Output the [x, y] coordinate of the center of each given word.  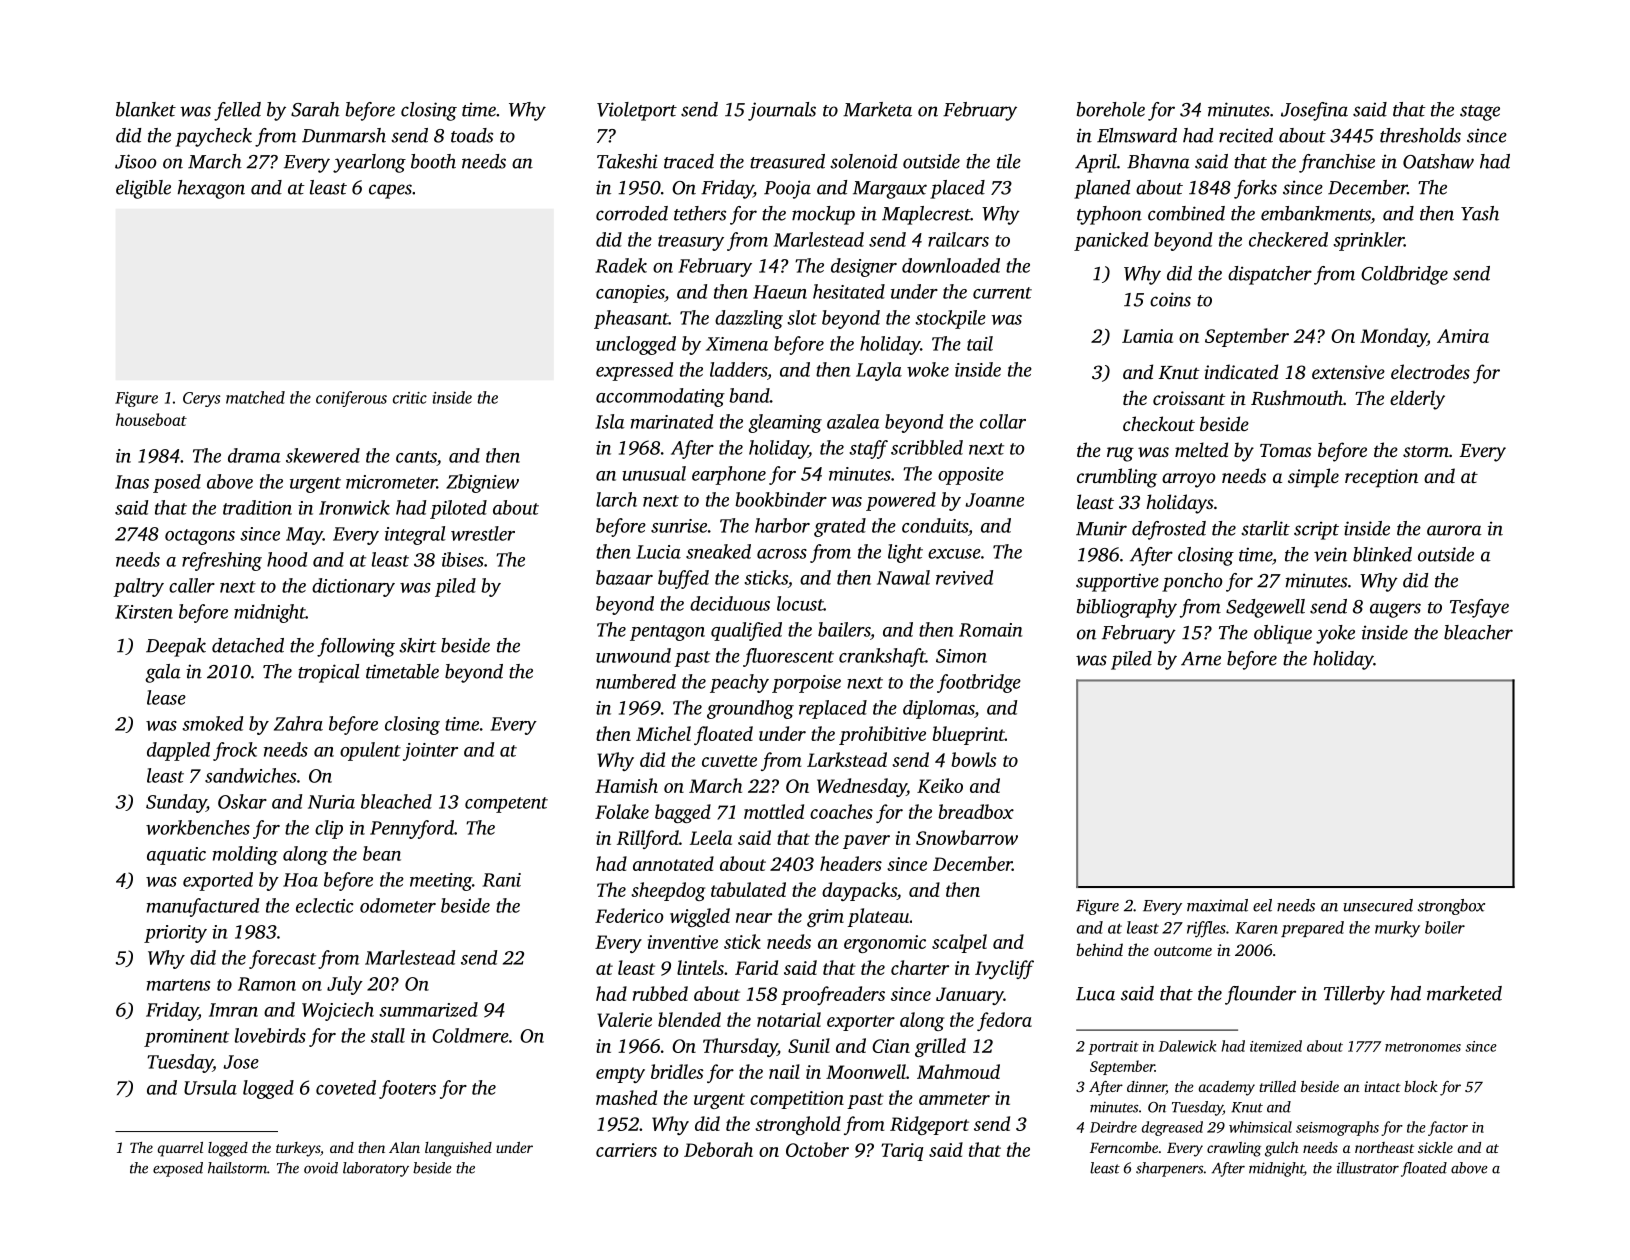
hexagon [211, 189]
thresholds [1420, 135]
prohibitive [882, 735]
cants [416, 457]
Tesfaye [1479, 608]
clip [329, 829]
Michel [663, 733]
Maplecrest [926, 215]
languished [458, 1149]
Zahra [298, 723]
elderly [1417, 400]
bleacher [1478, 632]
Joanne [994, 500]
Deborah [718, 1149]
